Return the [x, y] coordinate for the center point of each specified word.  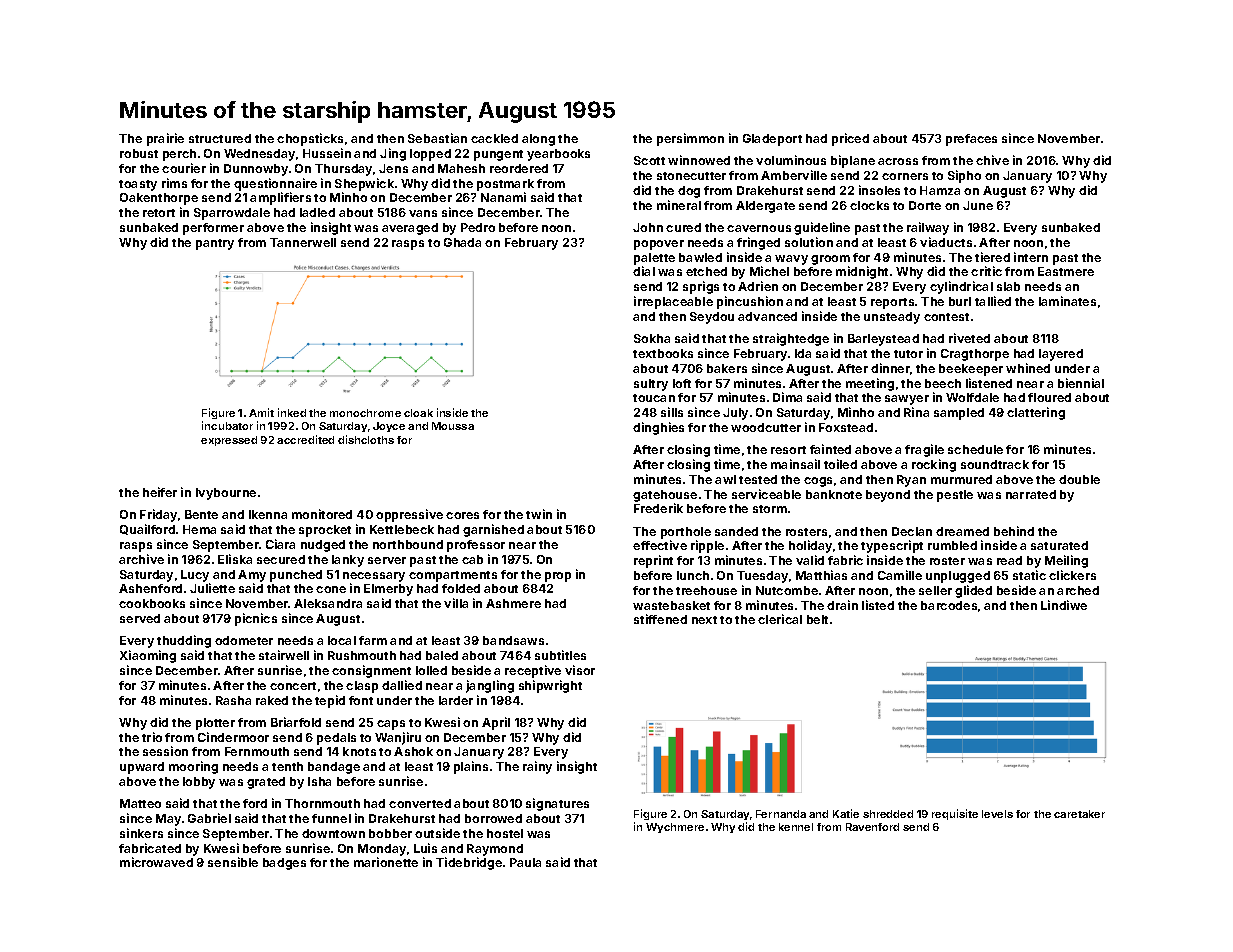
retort [159, 213]
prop [558, 577]
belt [817, 619]
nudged [323, 546]
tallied [993, 301]
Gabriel [209, 818]
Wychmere [675, 828]
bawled [700, 257]
